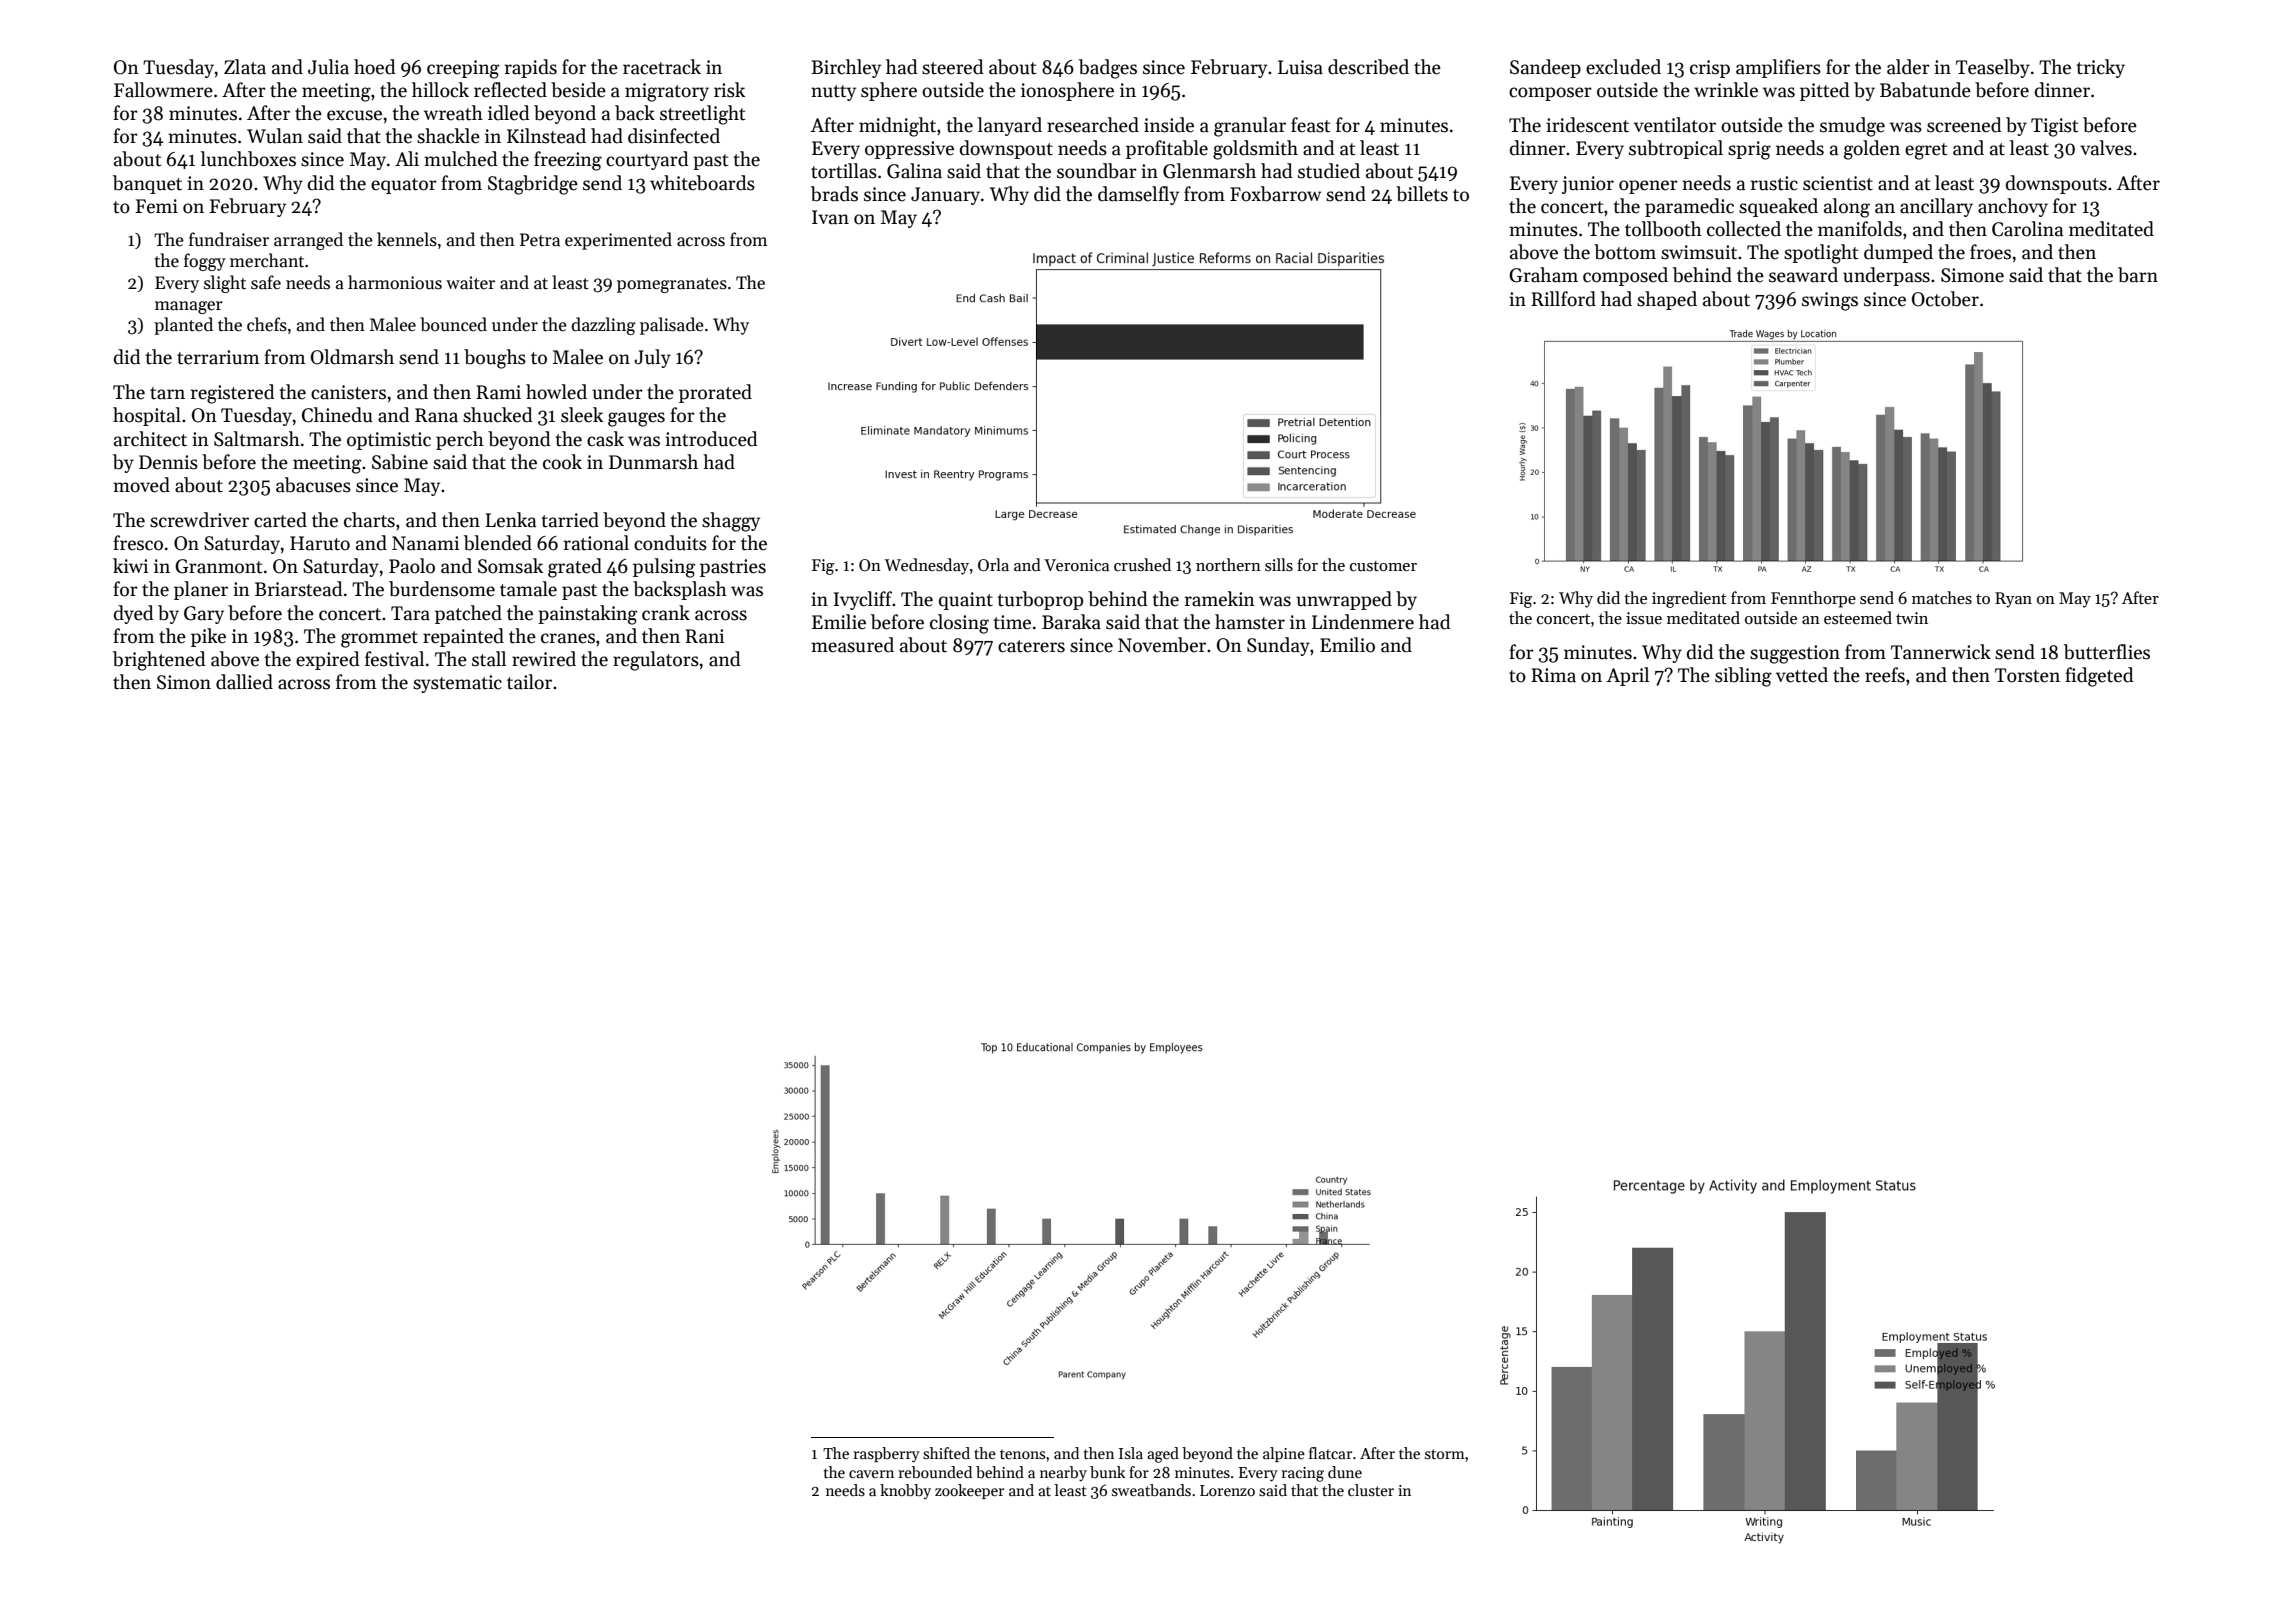  Describe the element at coordinates (457, 684) in the screenshot. I see `systematic` at that location.
